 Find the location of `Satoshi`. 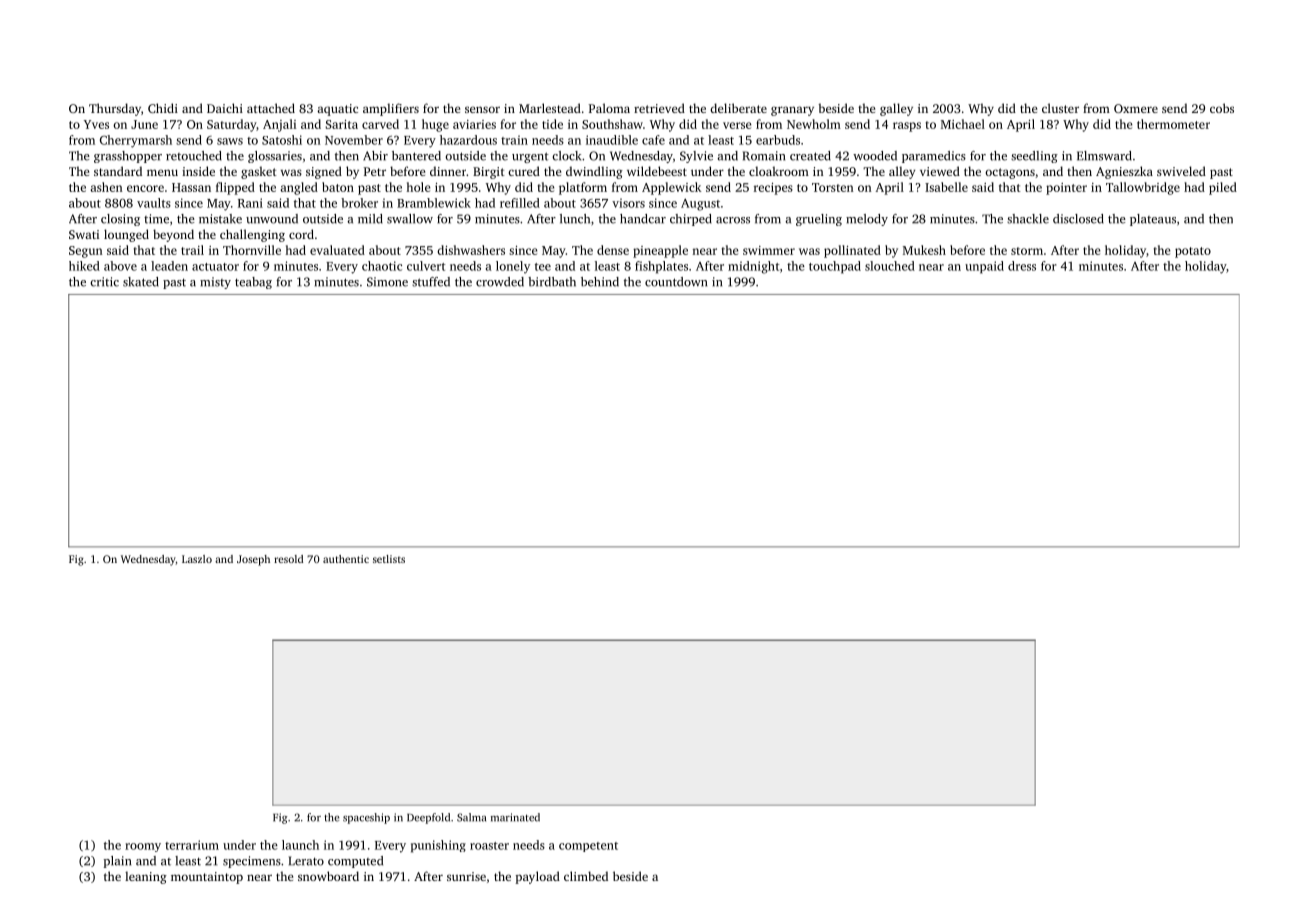

Satoshi is located at coordinates (282, 140).
